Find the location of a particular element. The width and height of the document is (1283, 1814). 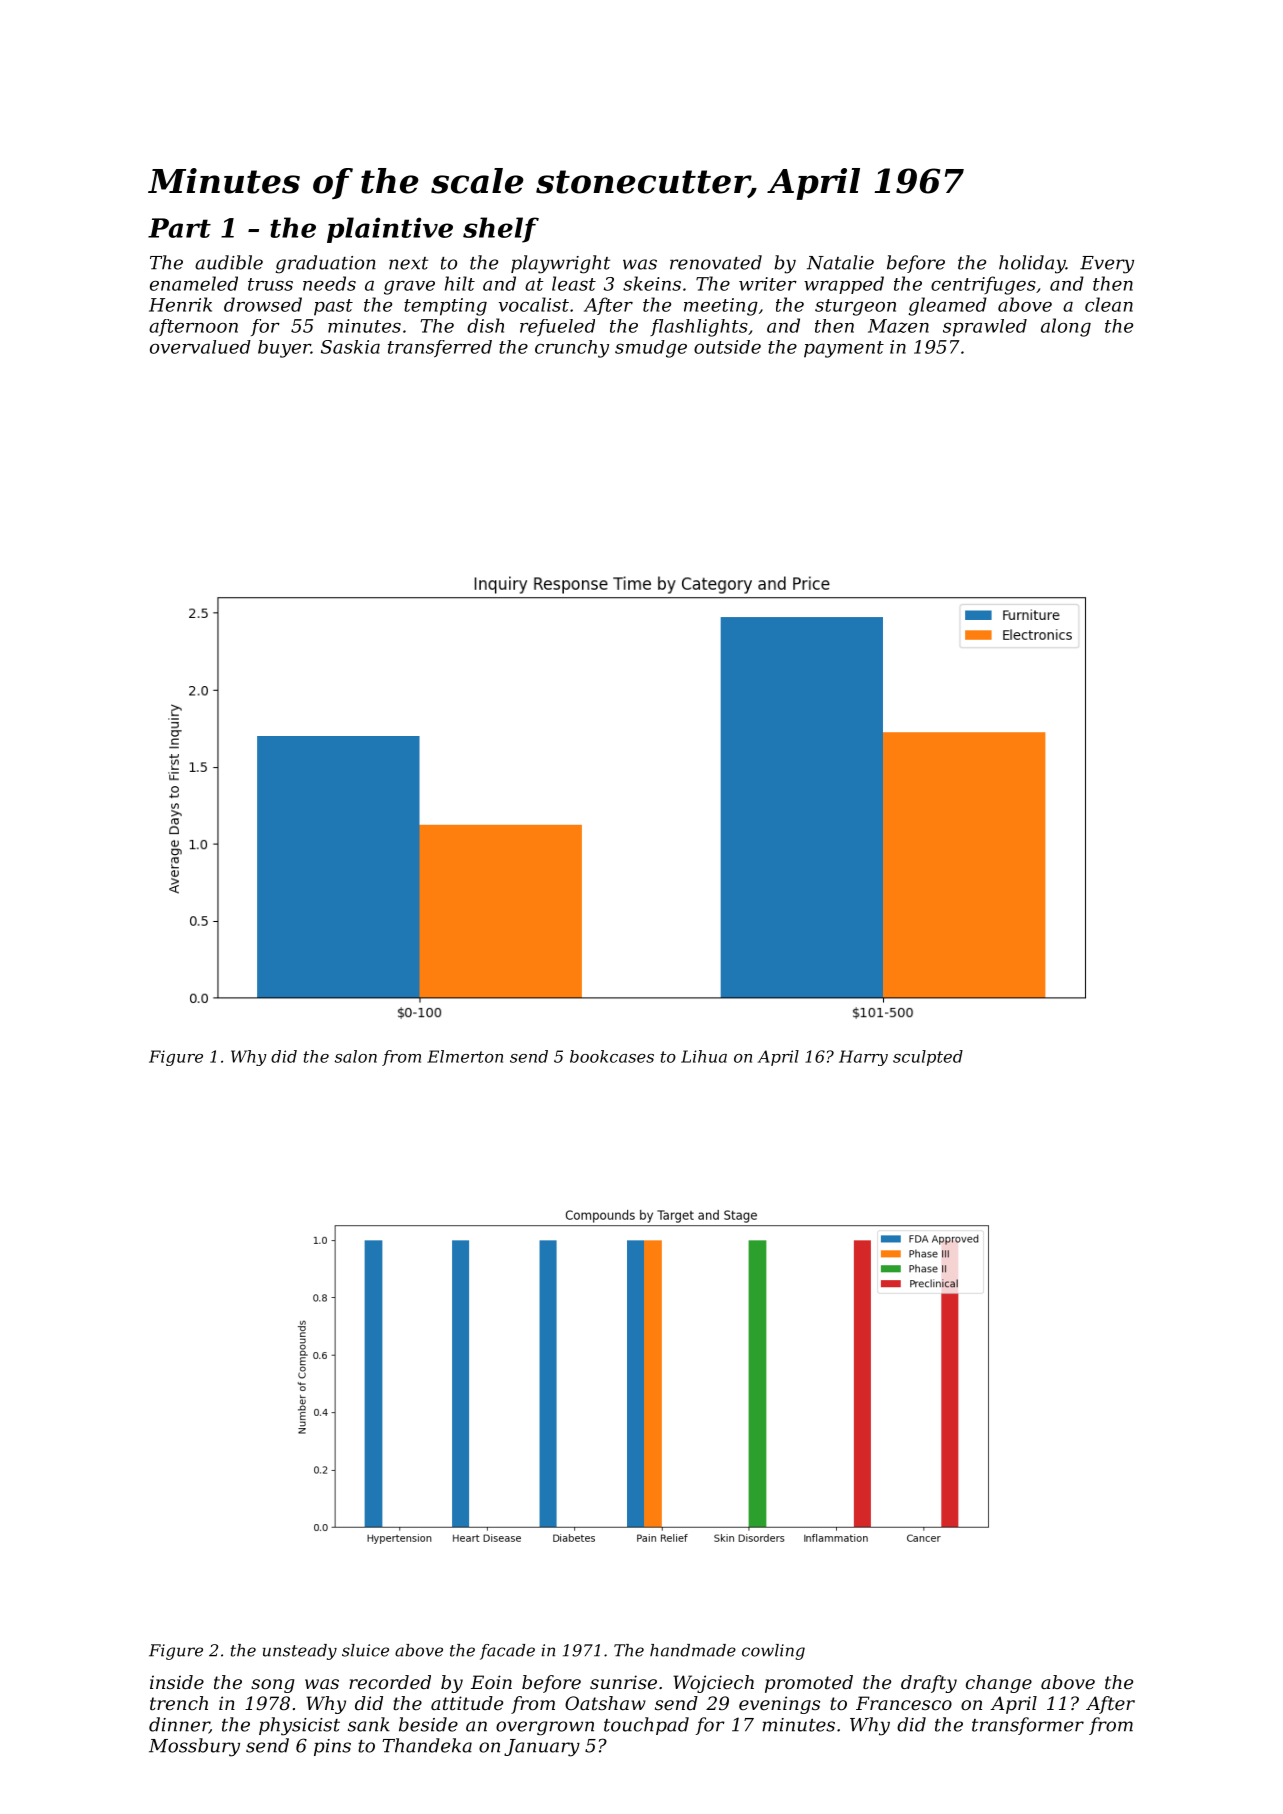

salon is located at coordinates (356, 1056).
